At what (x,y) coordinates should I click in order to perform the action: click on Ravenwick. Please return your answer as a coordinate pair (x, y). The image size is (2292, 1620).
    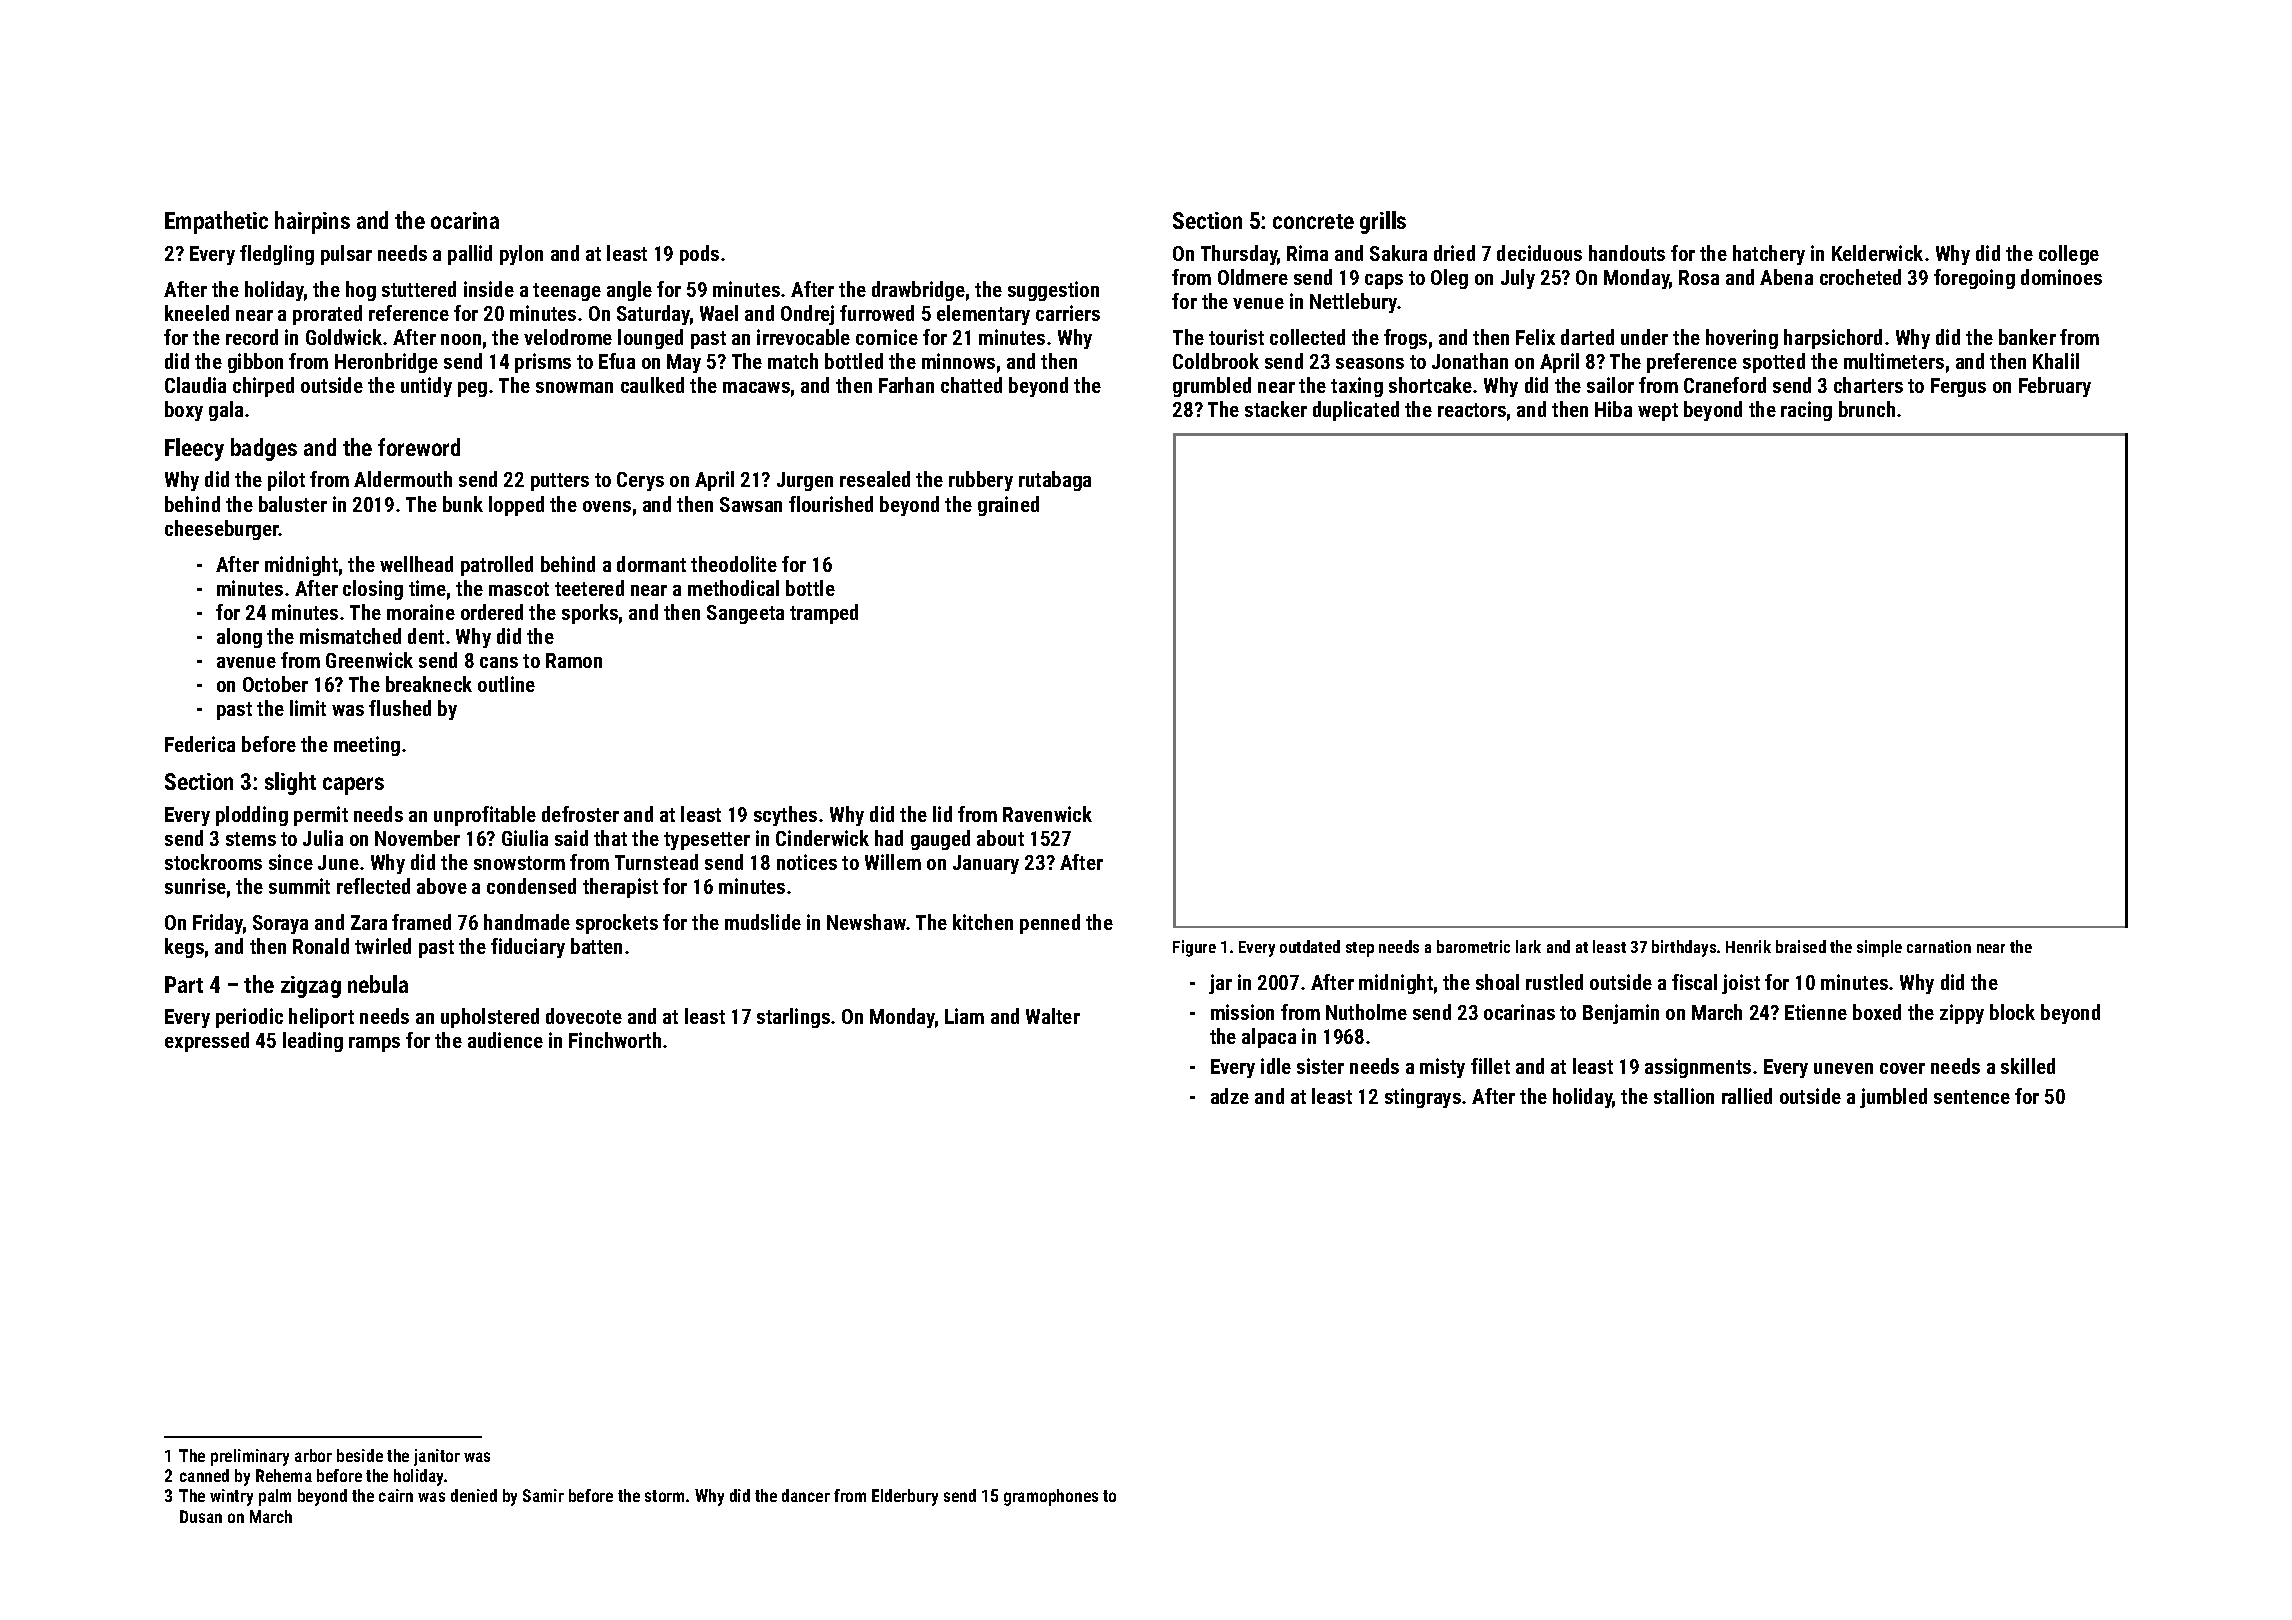
    Looking at the image, I should click on (1047, 814).
